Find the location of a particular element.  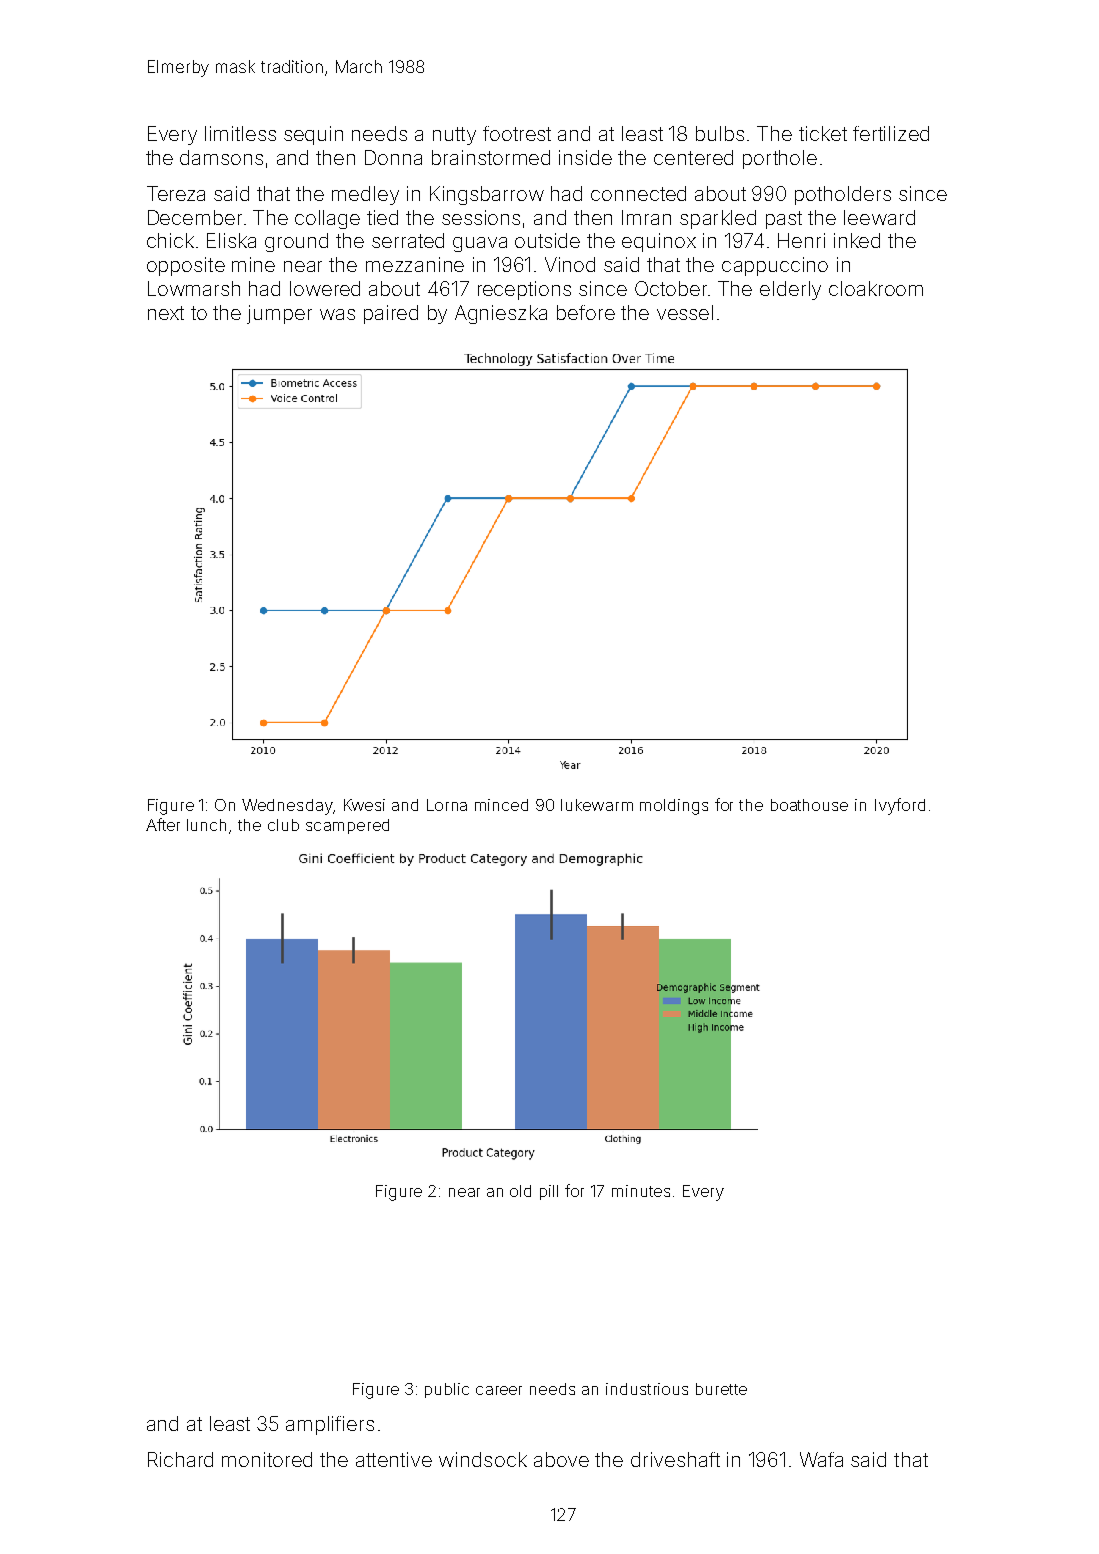

fertilized is located at coordinates (891, 133).
